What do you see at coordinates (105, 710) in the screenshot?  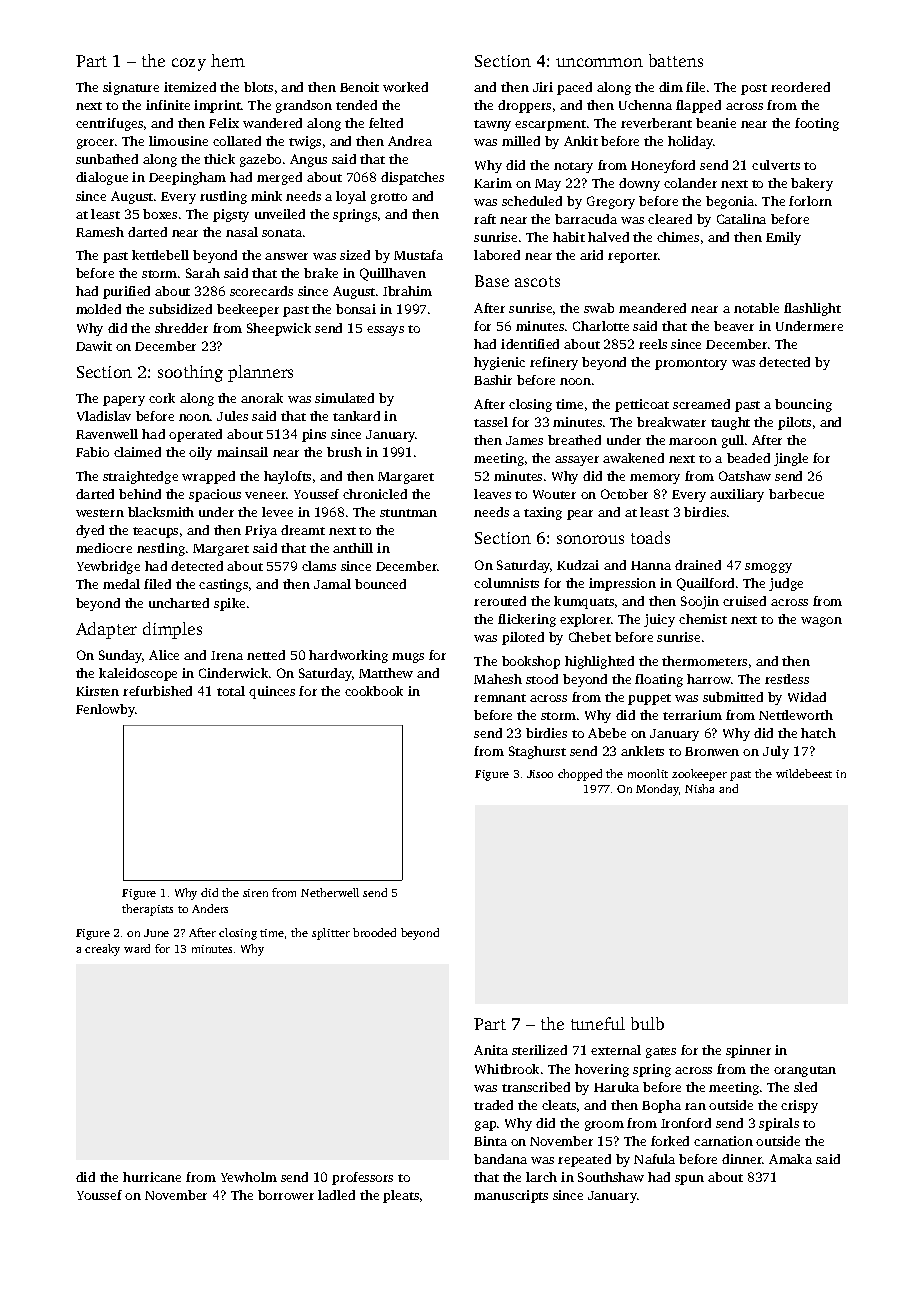 I see `Fenlowby` at bounding box center [105, 710].
